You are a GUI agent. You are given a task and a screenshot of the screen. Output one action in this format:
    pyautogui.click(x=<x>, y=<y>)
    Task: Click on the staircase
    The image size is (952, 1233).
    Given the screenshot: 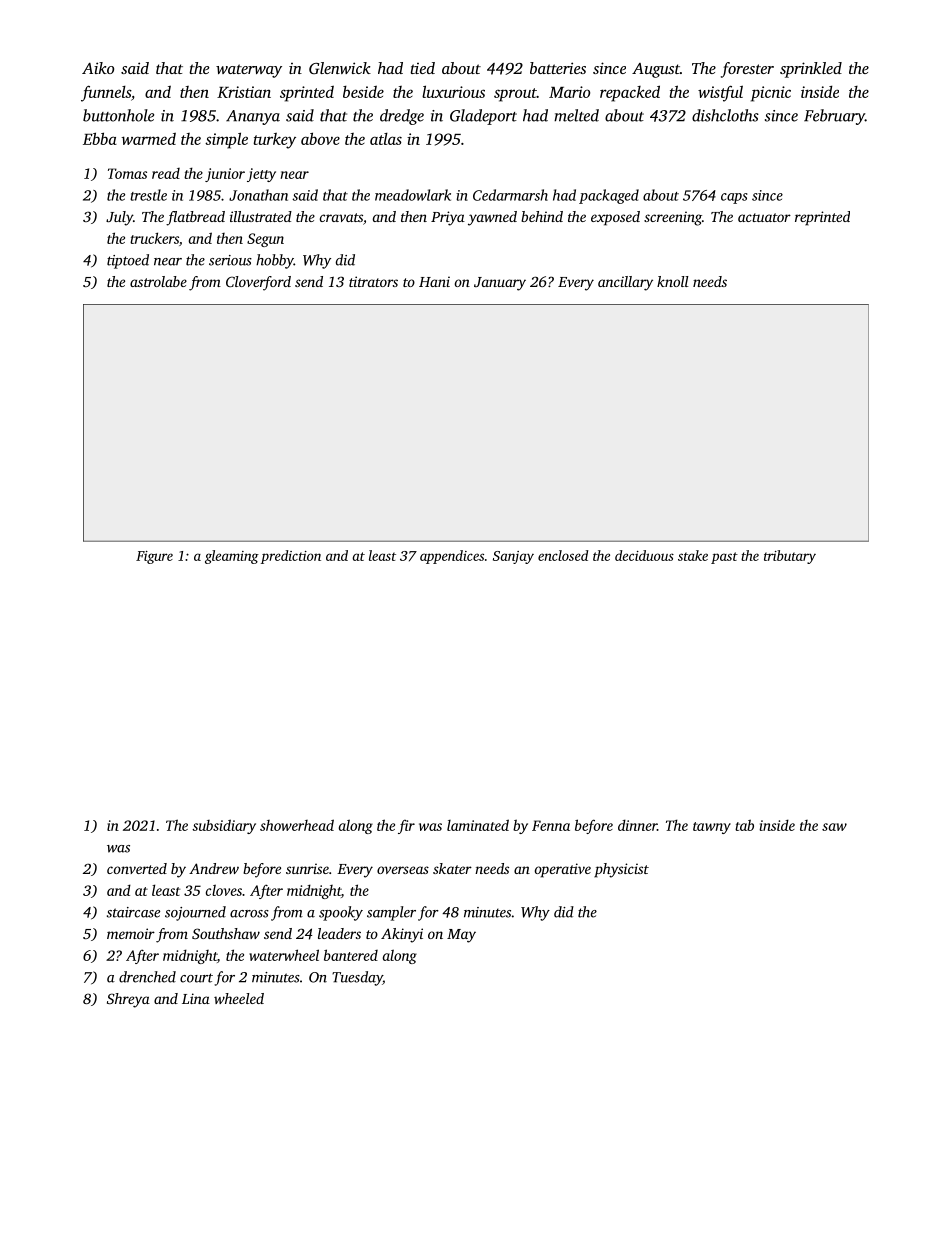 What is the action you would take?
    pyautogui.click(x=133, y=912)
